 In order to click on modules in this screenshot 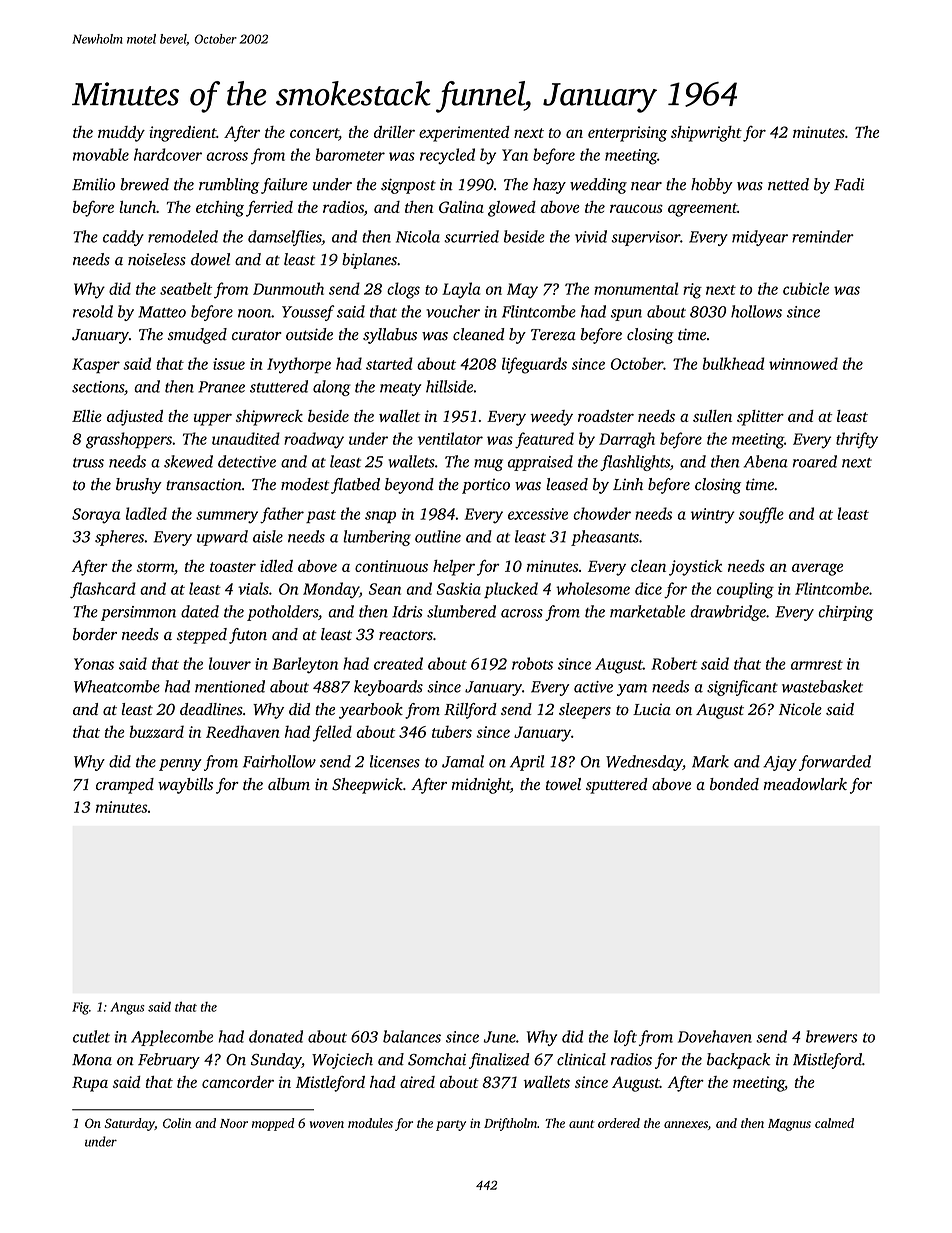, I will do `click(370, 1123)`.
